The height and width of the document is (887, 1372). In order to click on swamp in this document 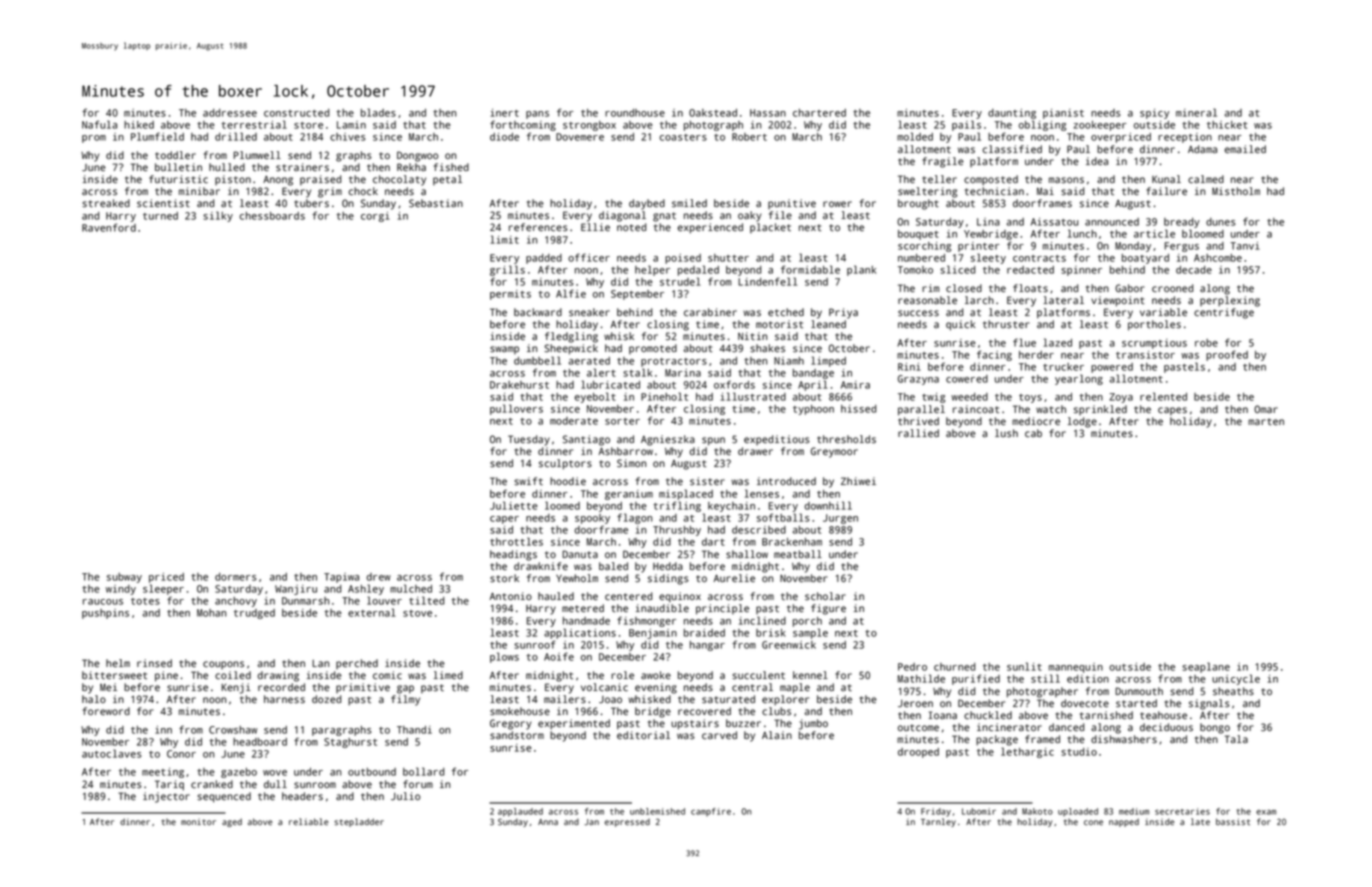, I will do `click(504, 350)`.
